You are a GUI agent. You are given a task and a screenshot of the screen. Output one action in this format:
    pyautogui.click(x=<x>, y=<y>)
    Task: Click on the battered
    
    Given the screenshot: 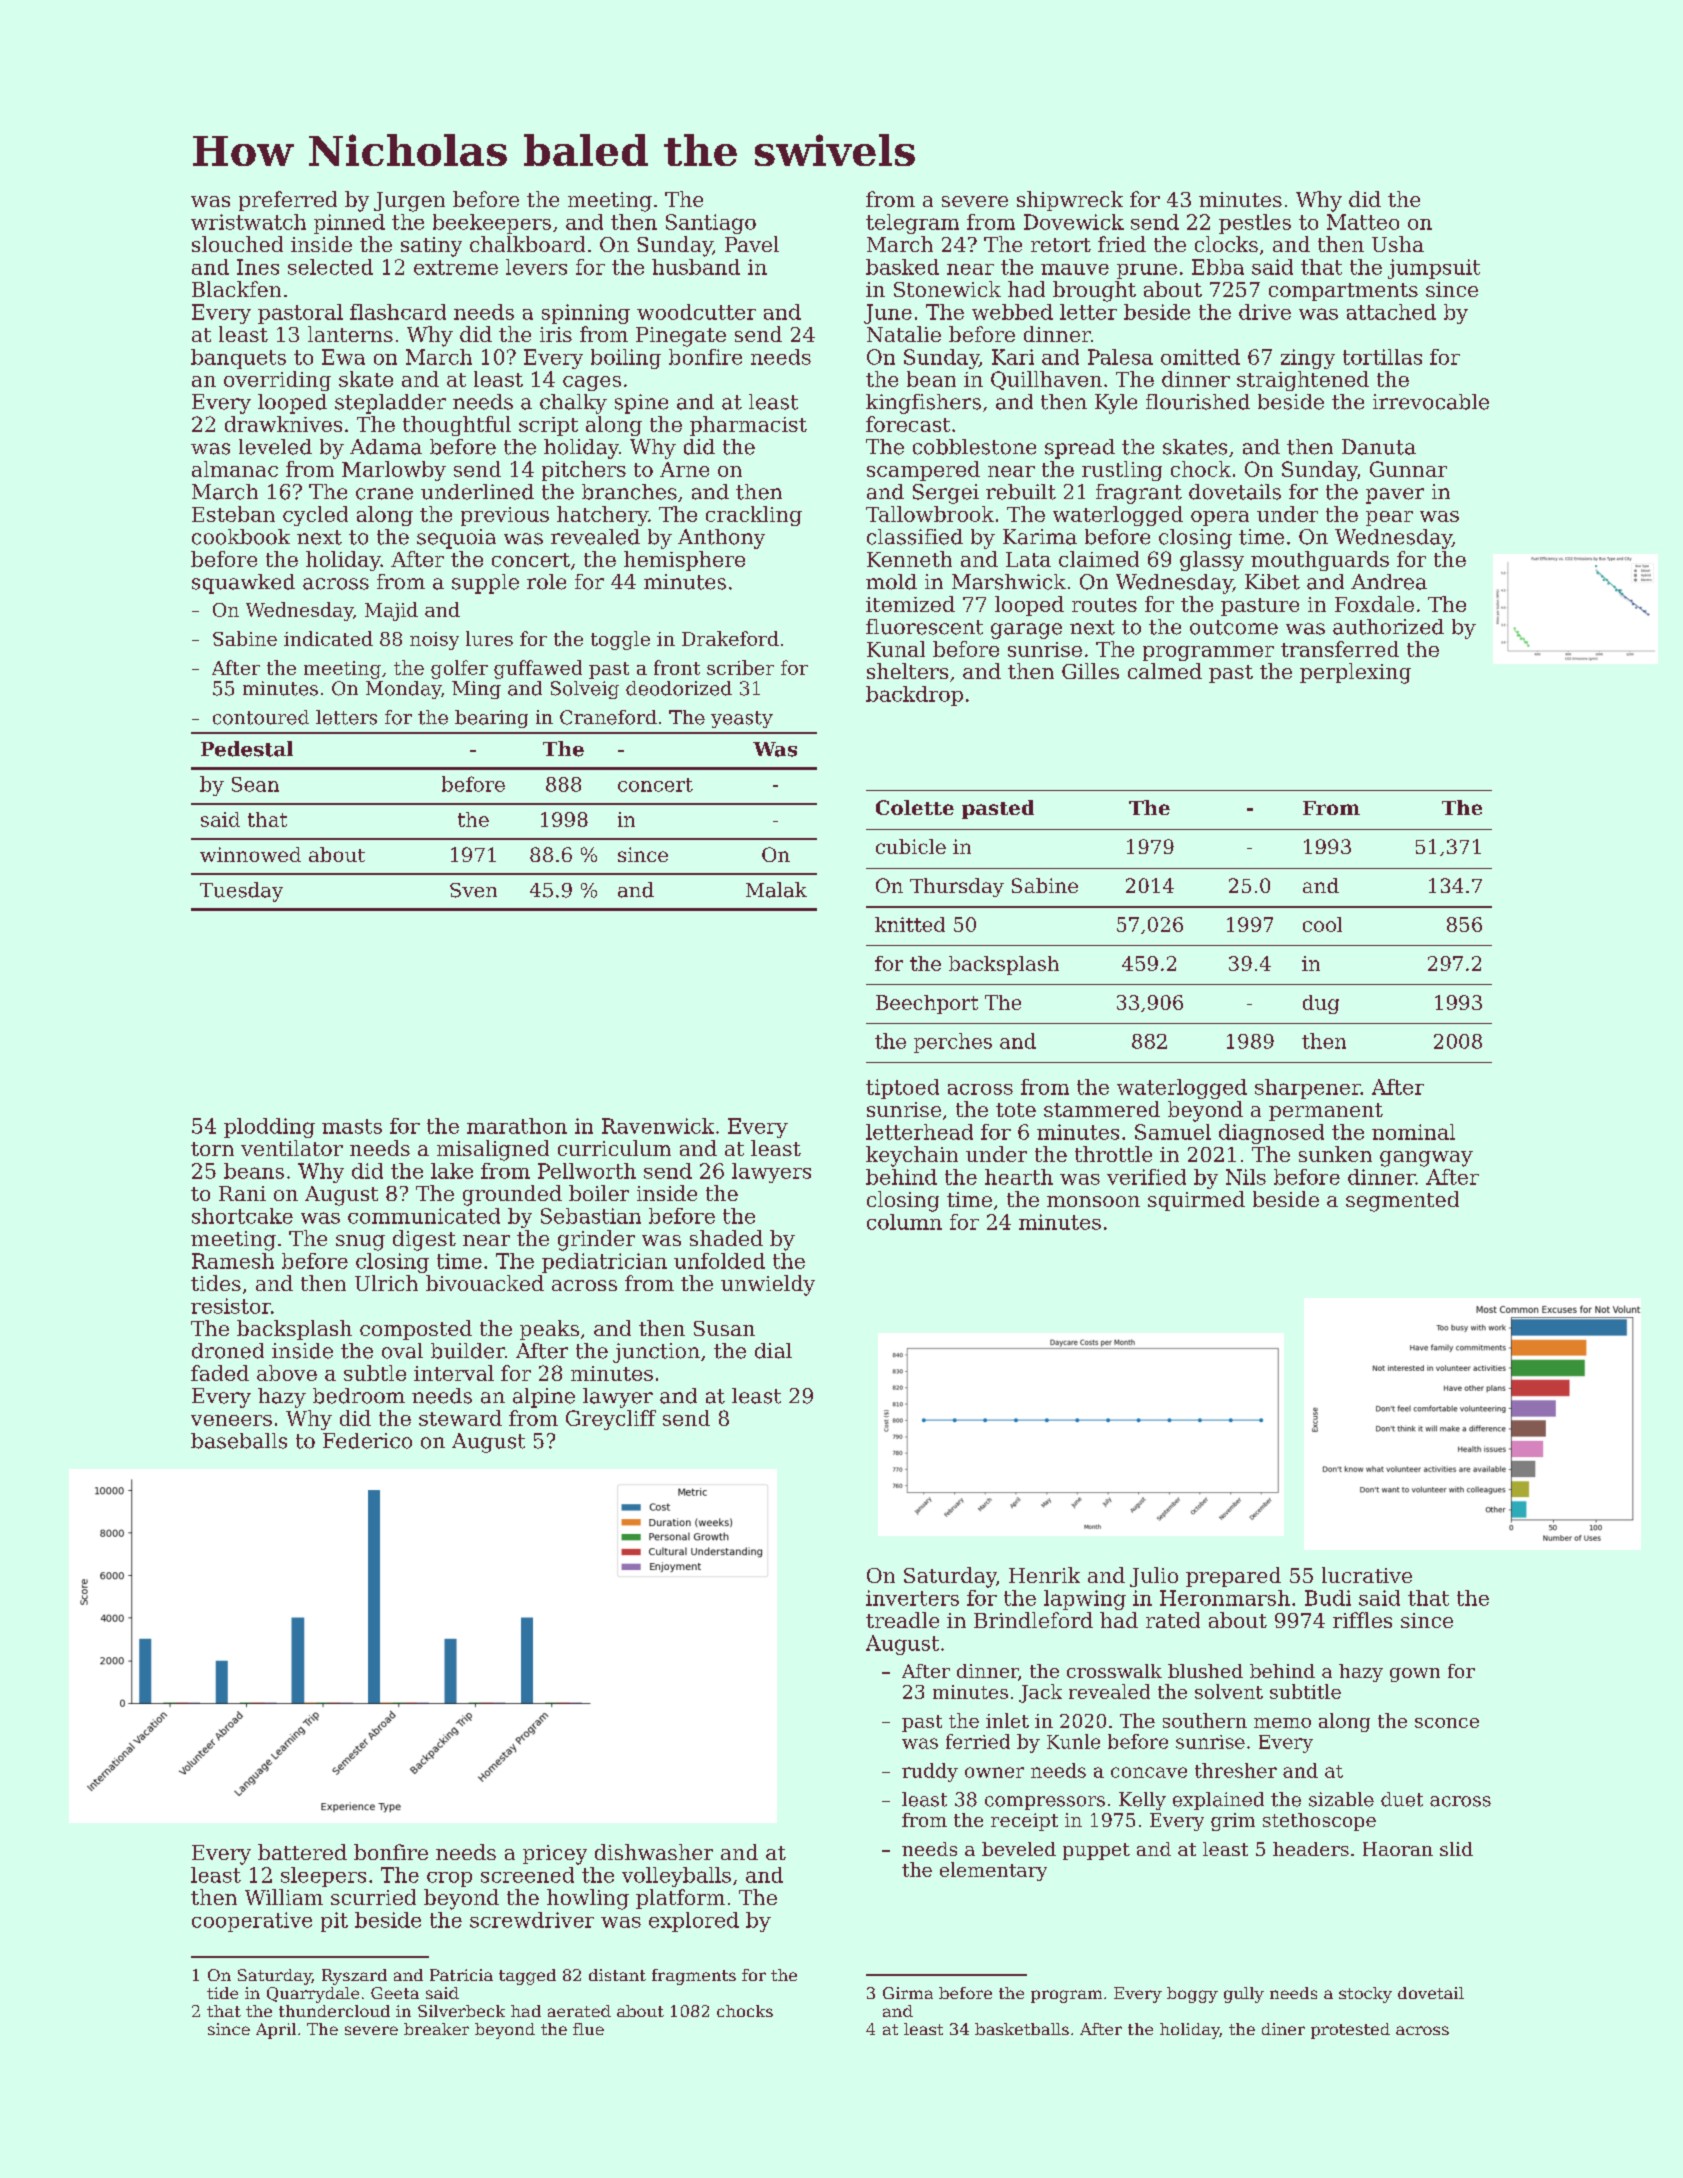 What is the action you would take?
    pyautogui.click(x=302, y=1852)
